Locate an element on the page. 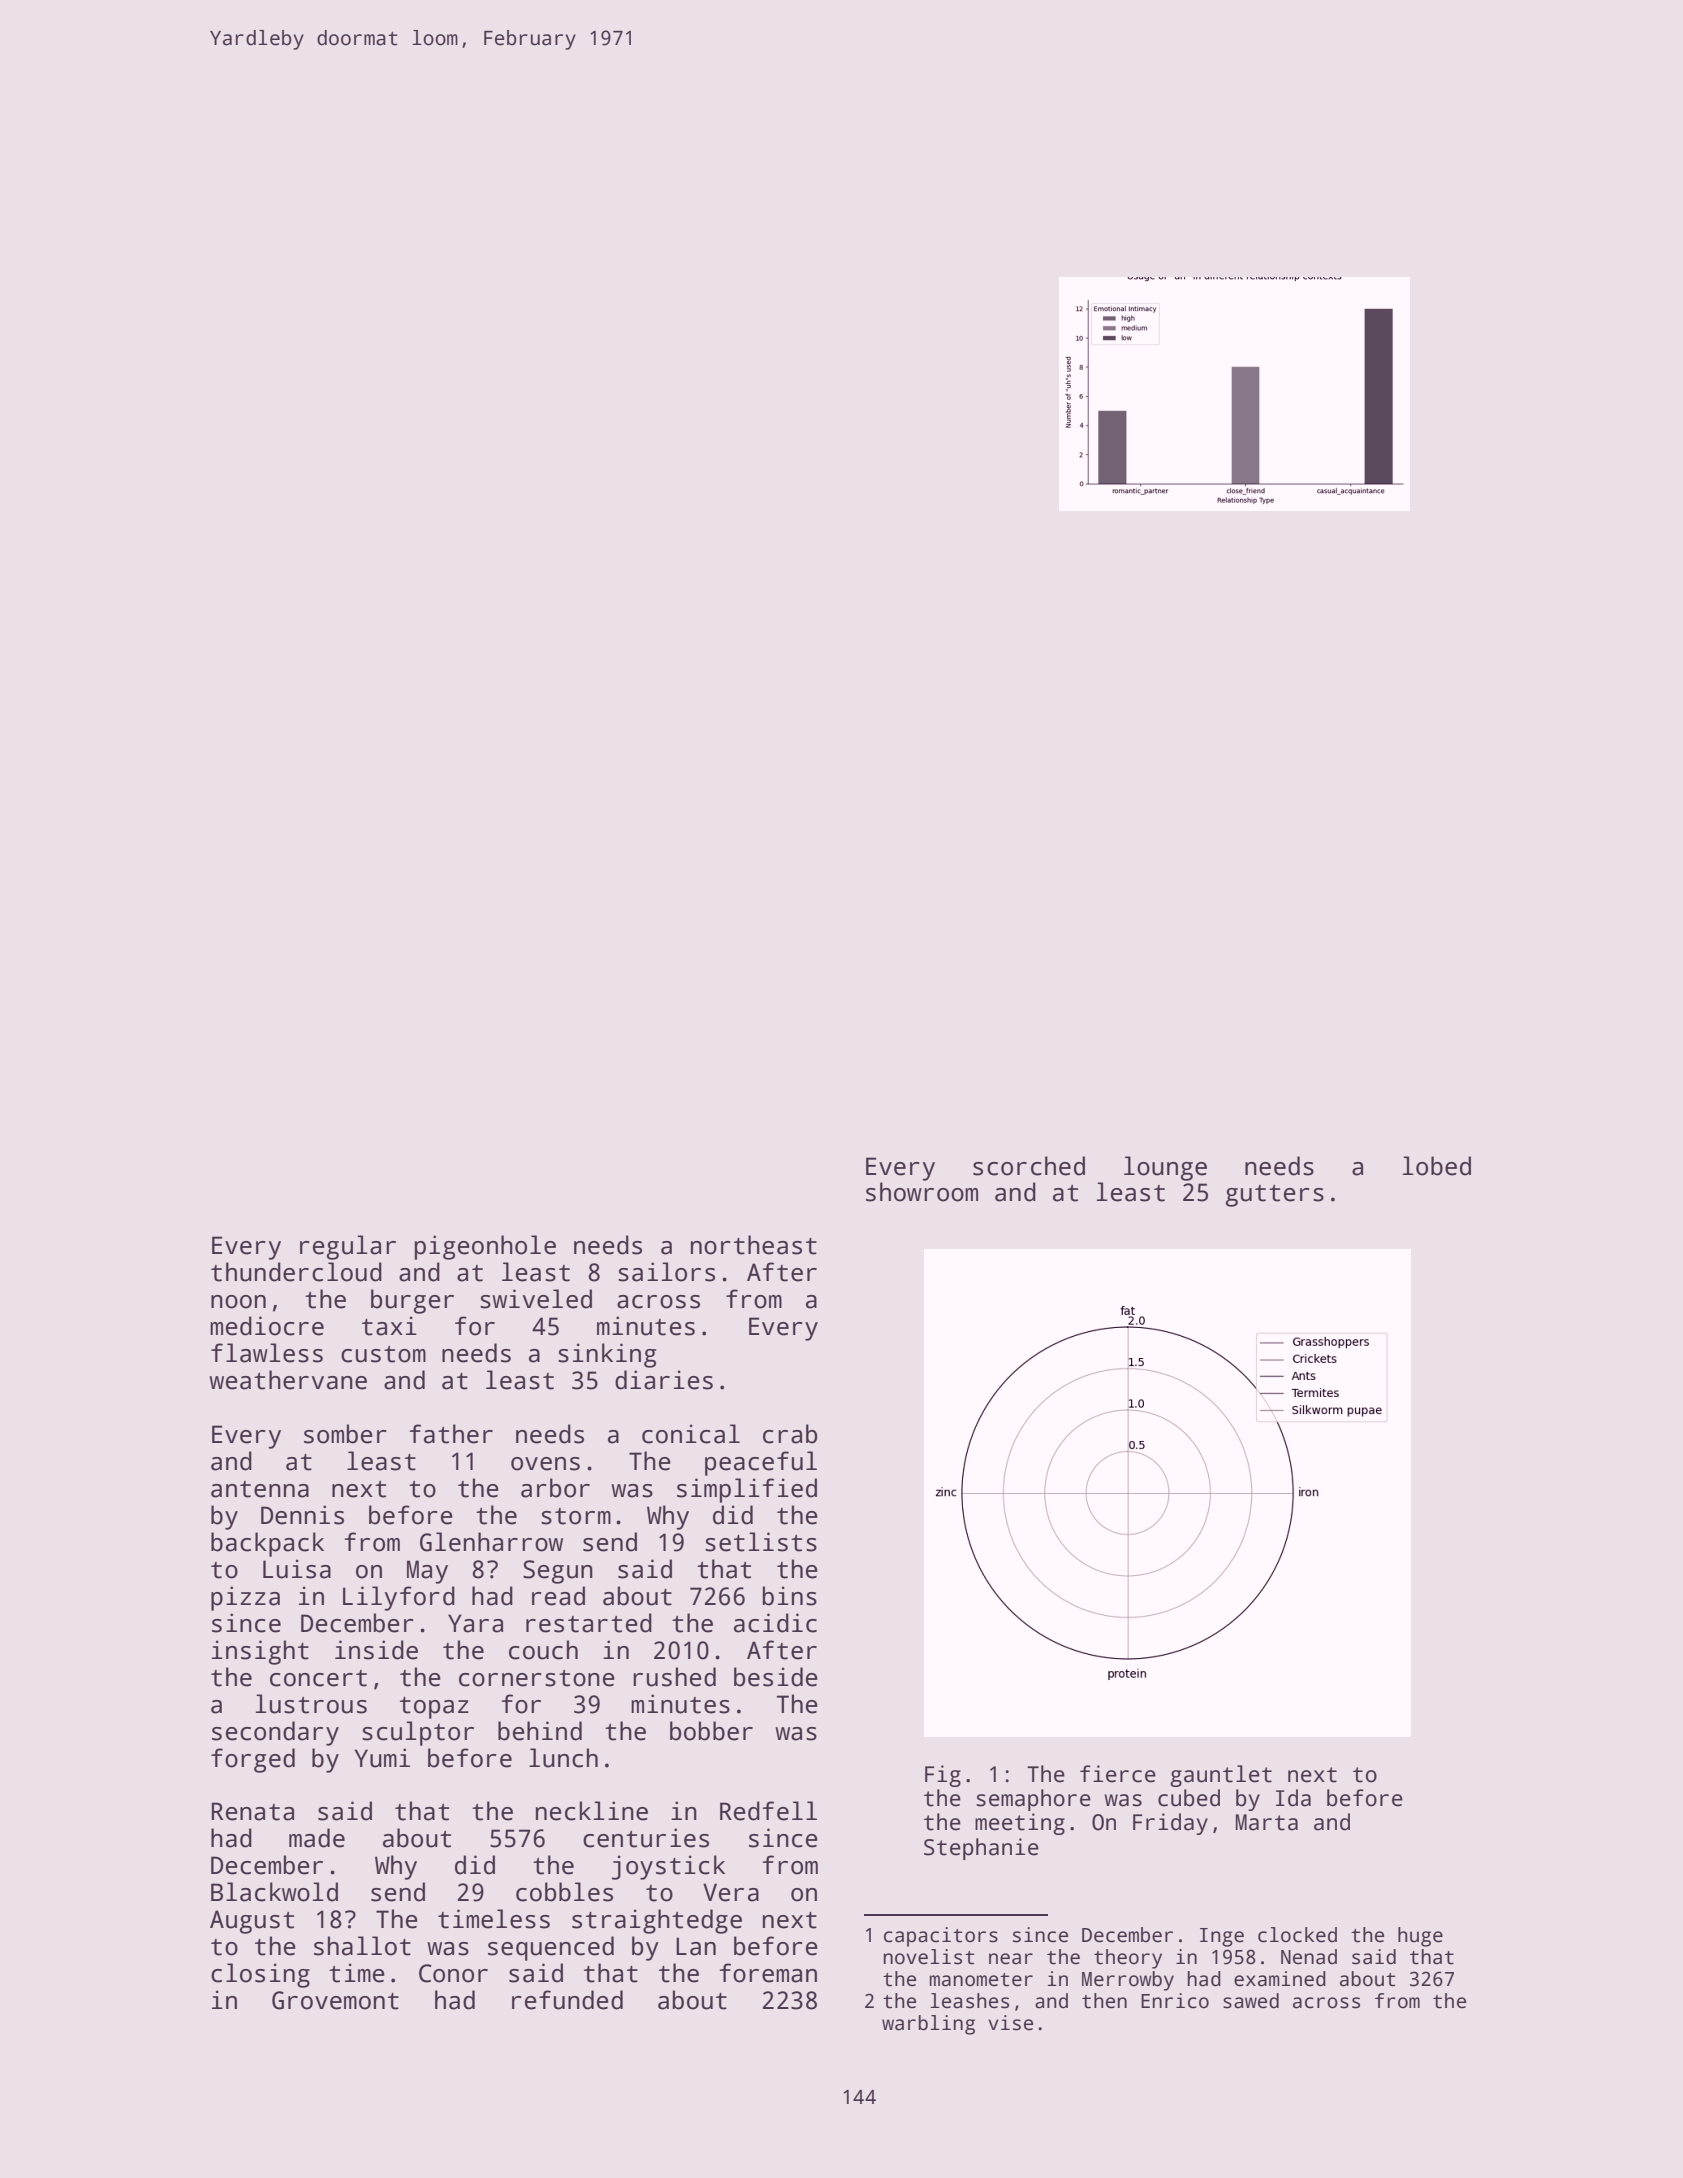 The height and width of the document is (2178, 1683). refunded is located at coordinates (567, 2000).
